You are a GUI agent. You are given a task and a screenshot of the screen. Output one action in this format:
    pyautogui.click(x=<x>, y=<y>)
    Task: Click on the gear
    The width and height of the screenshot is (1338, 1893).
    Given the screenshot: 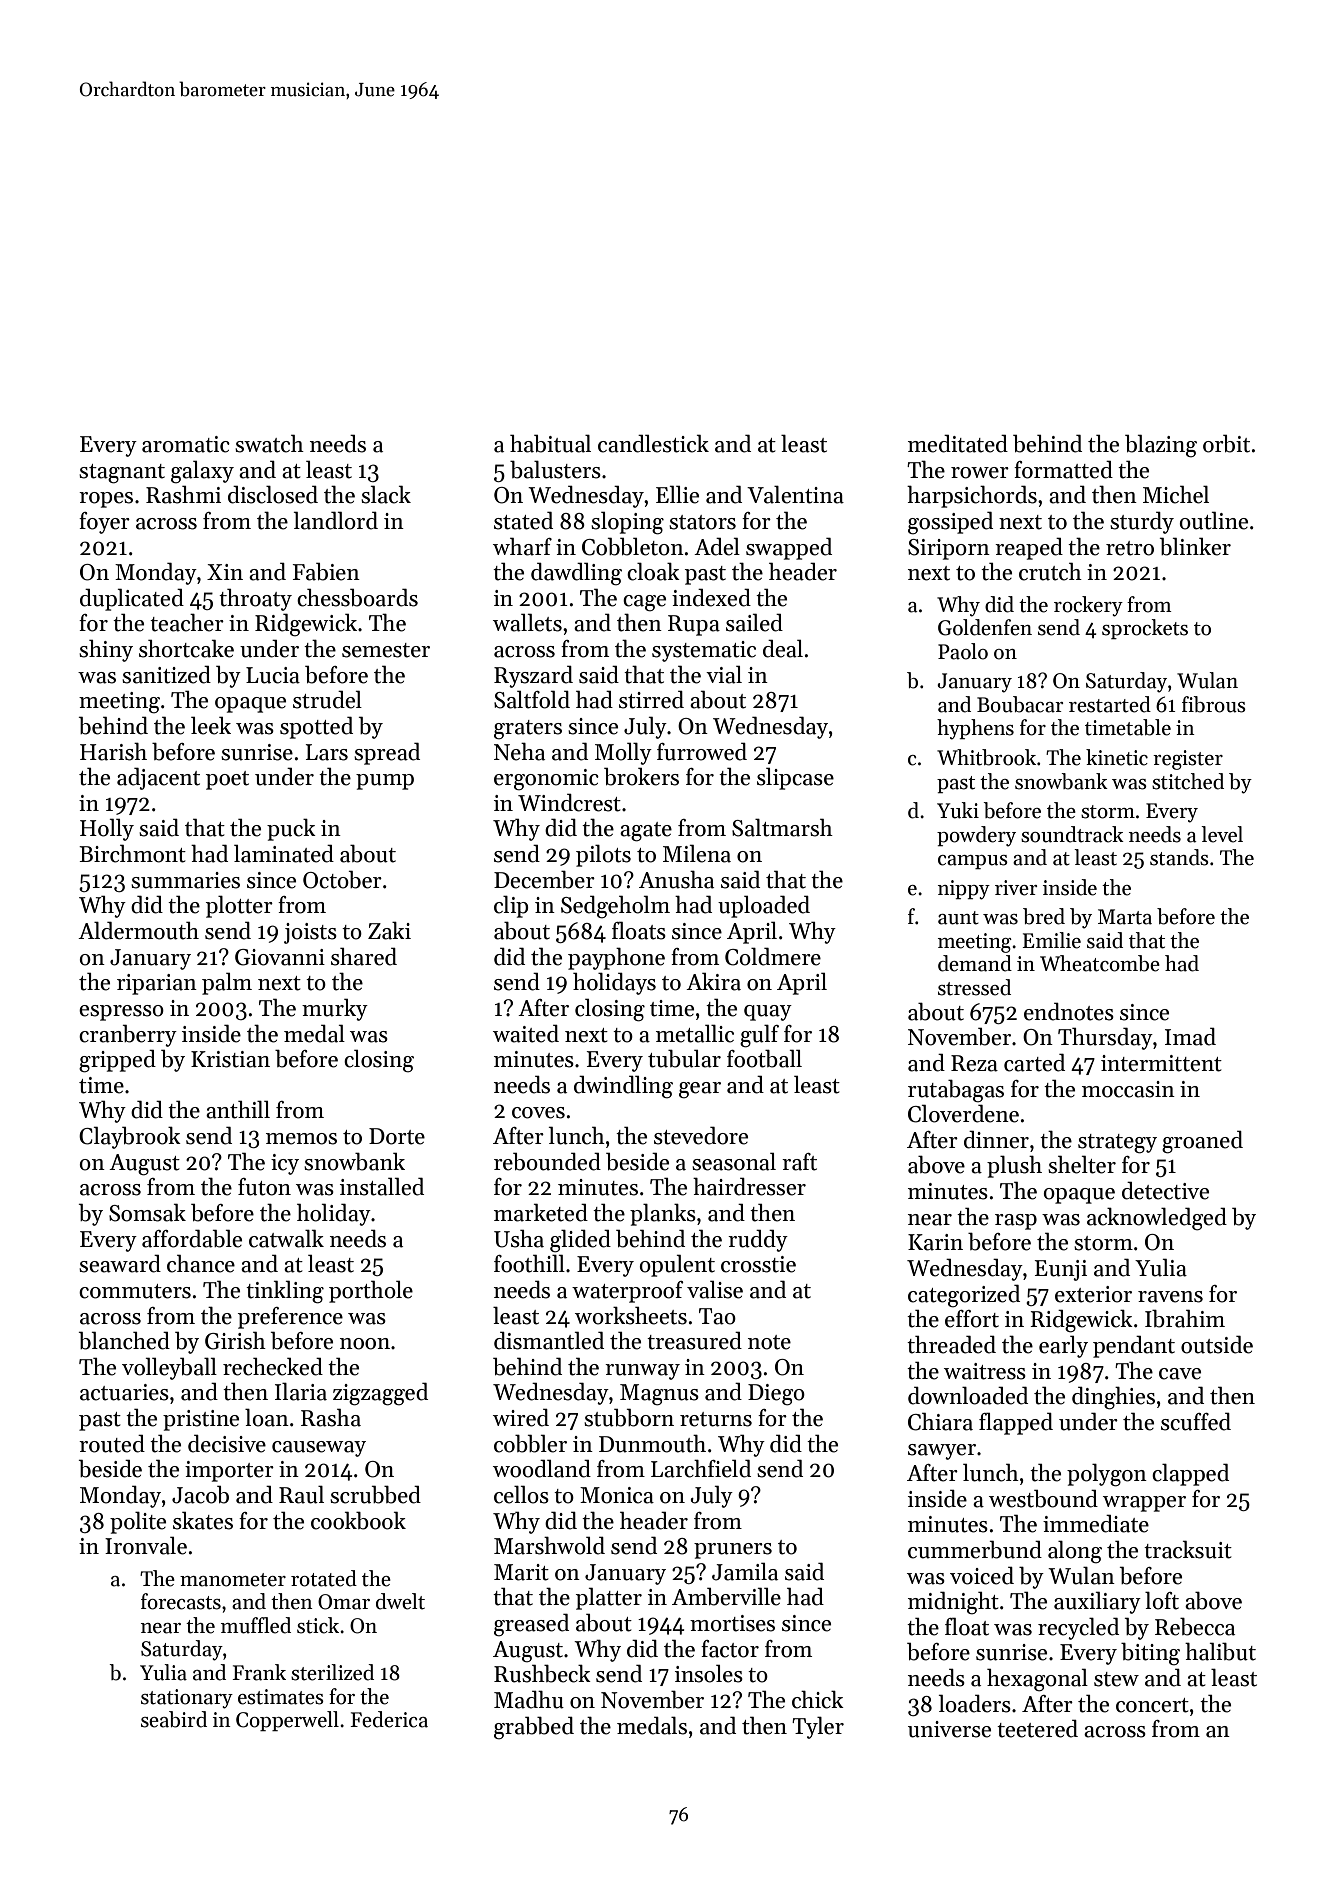 What is the action you would take?
    pyautogui.click(x=700, y=1090)
